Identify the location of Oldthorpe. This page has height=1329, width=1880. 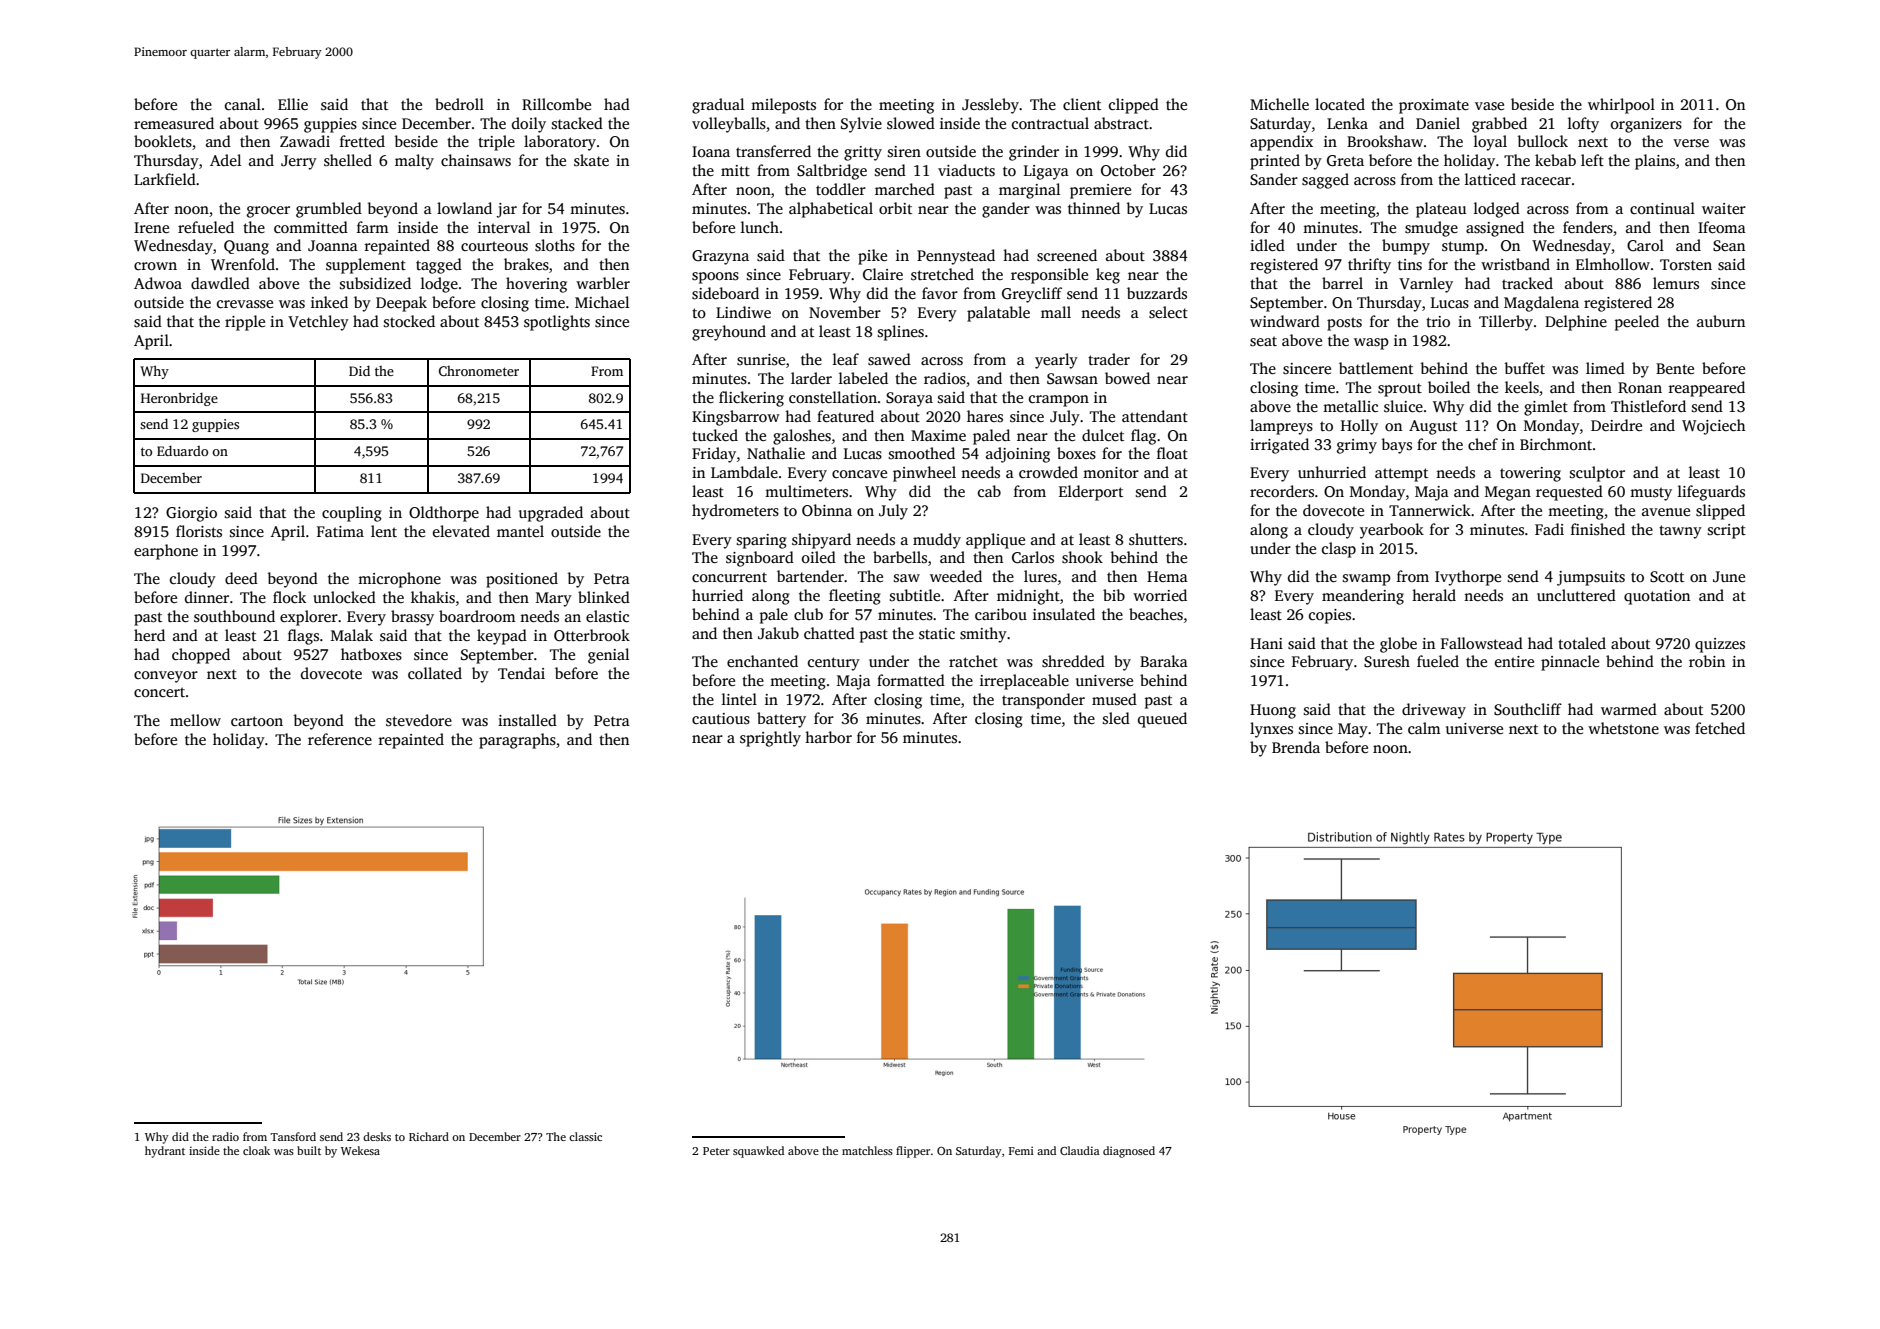
(444, 514).
